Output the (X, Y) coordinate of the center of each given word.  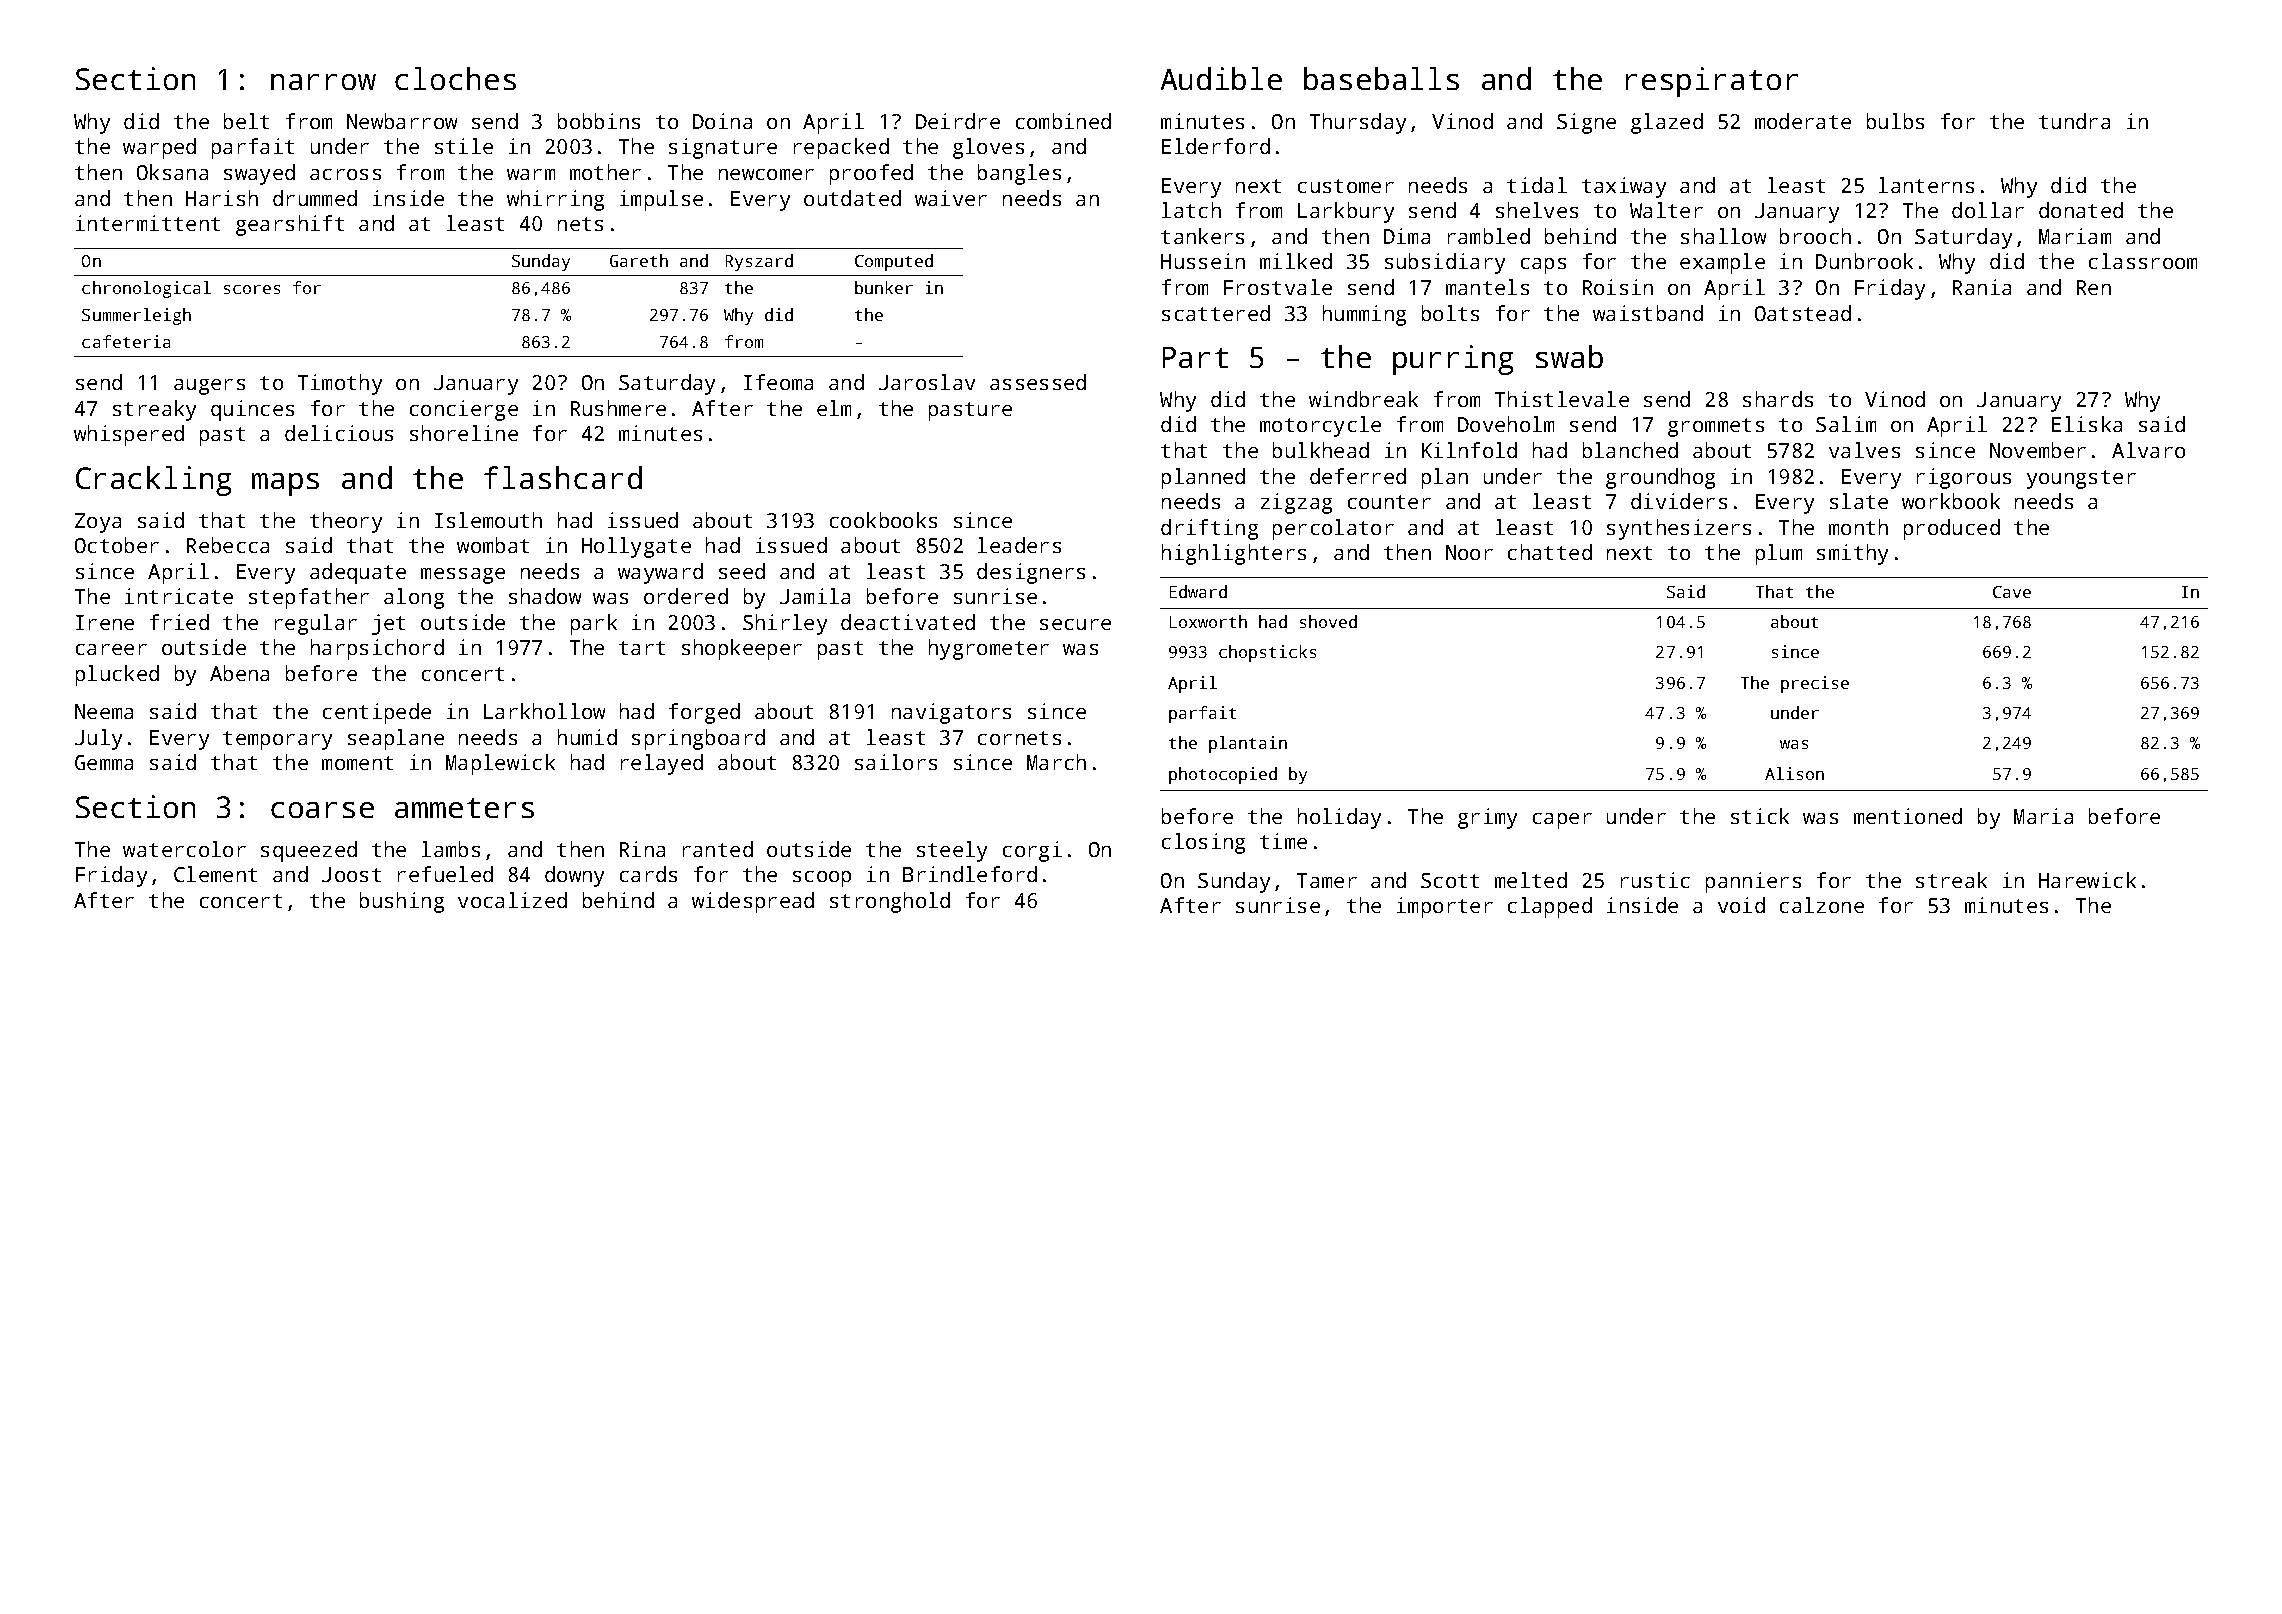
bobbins (599, 121)
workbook (1951, 501)
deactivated (908, 622)
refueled (445, 874)
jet (388, 624)
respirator (1712, 82)
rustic (1655, 880)
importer (1445, 907)
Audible (1221, 78)
